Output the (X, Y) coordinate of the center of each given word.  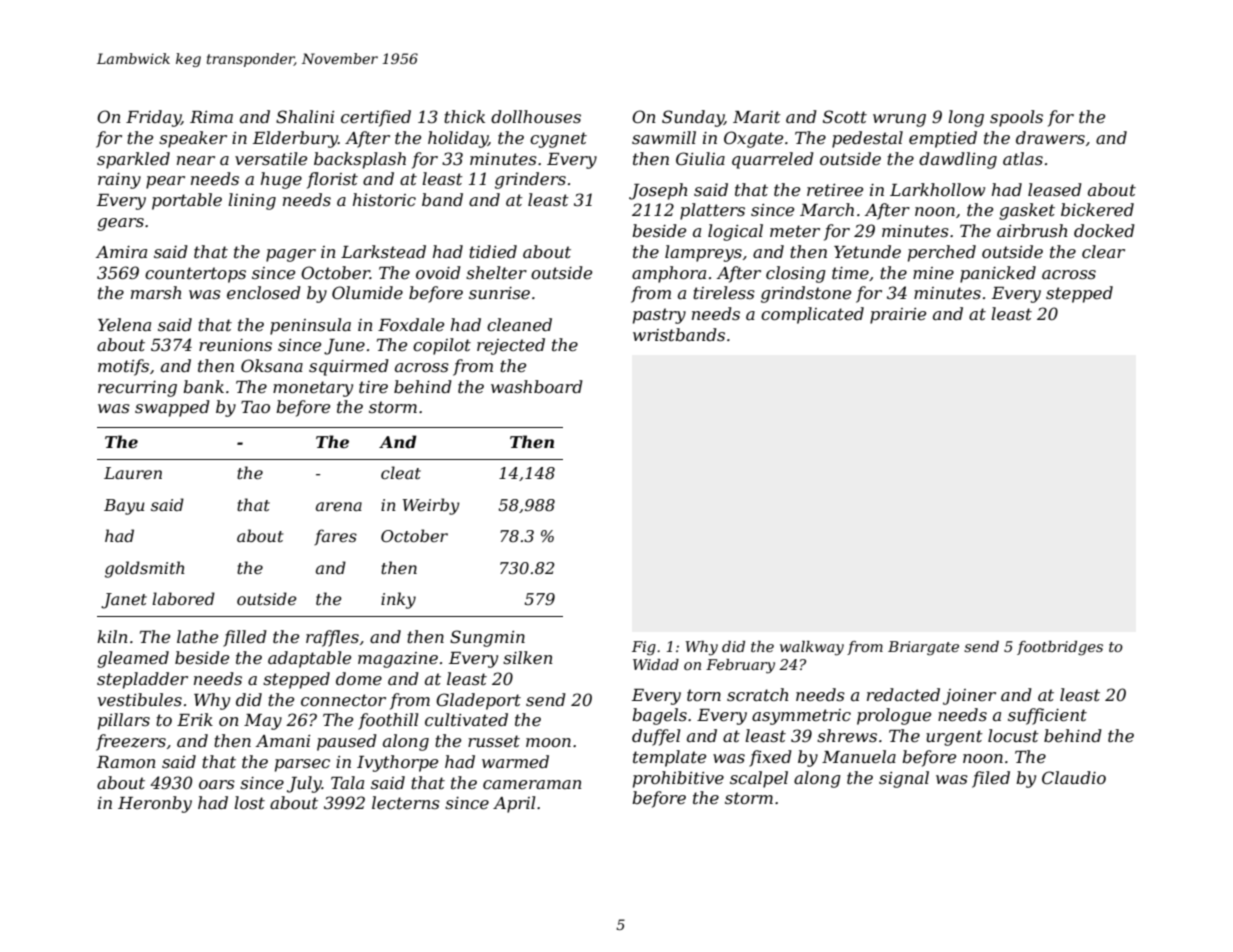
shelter (496, 272)
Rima (211, 117)
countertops (195, 275)
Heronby (155, 804)
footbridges (1060, 648)
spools (1016, 118)
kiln (112, 636)
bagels (659, 716)
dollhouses (536, 116)
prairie (898, 316)
